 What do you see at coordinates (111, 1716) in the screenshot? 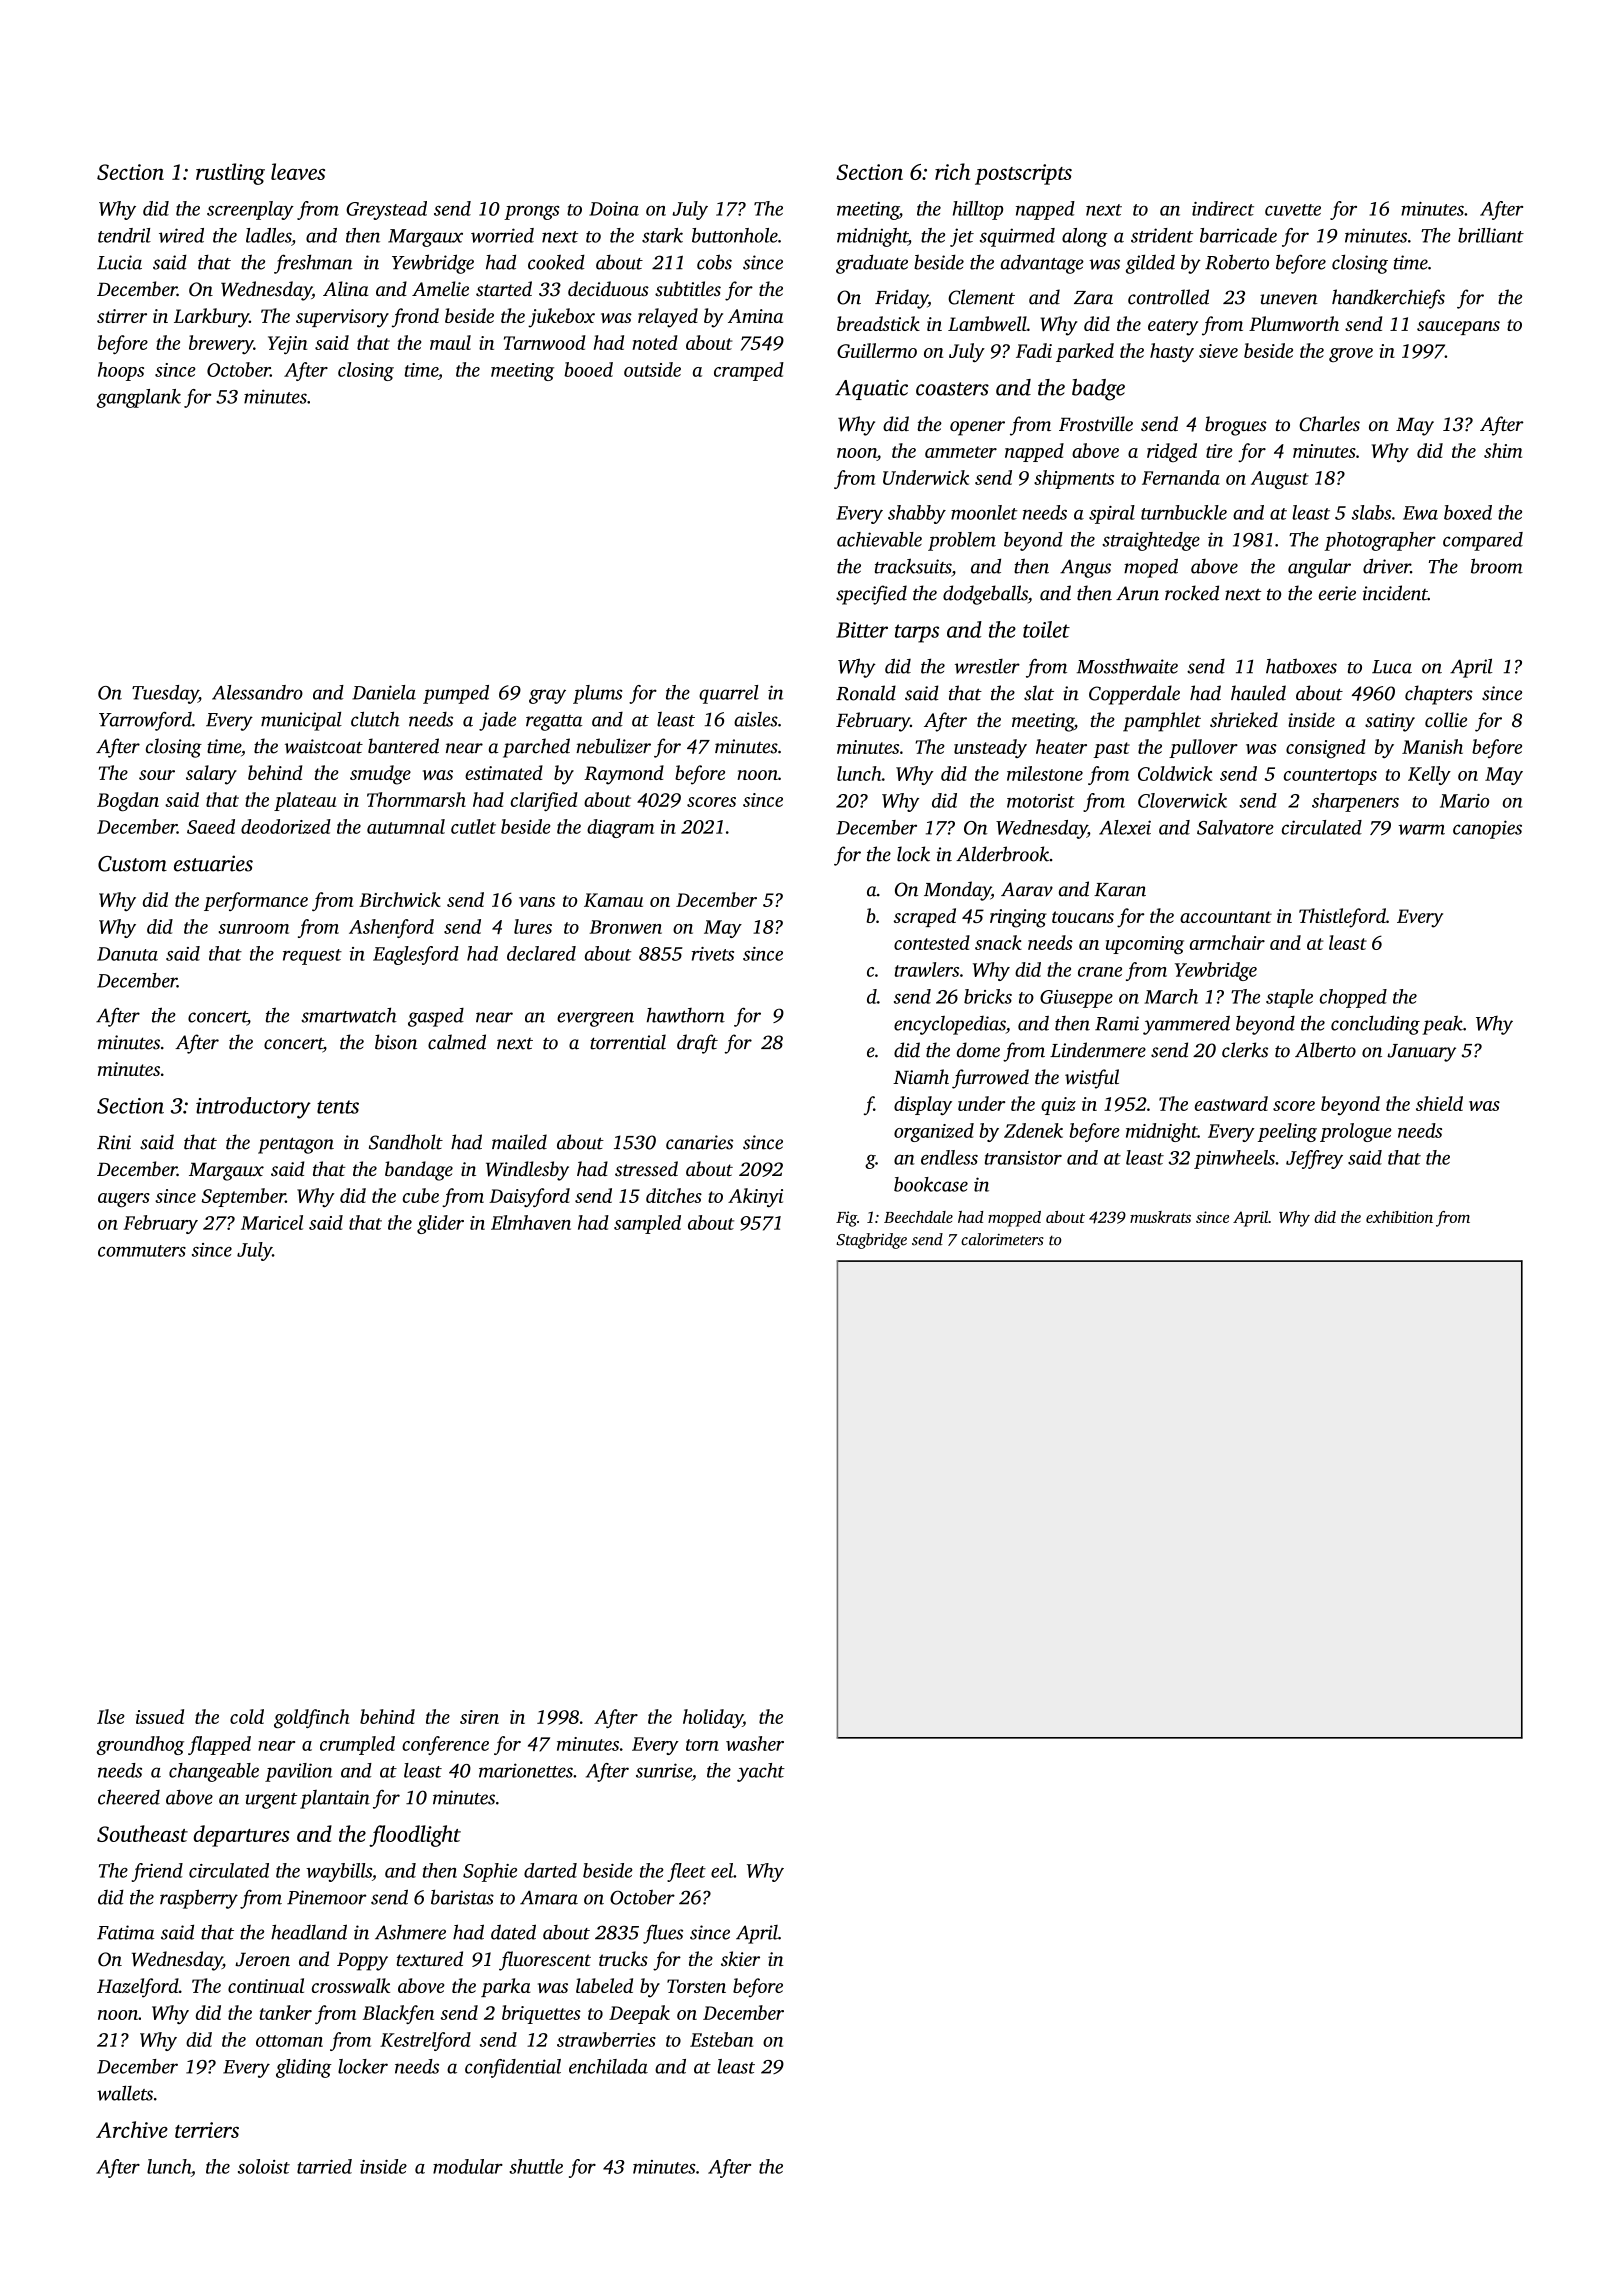
I see `Ilse` at bounding box center [111, 1716].
